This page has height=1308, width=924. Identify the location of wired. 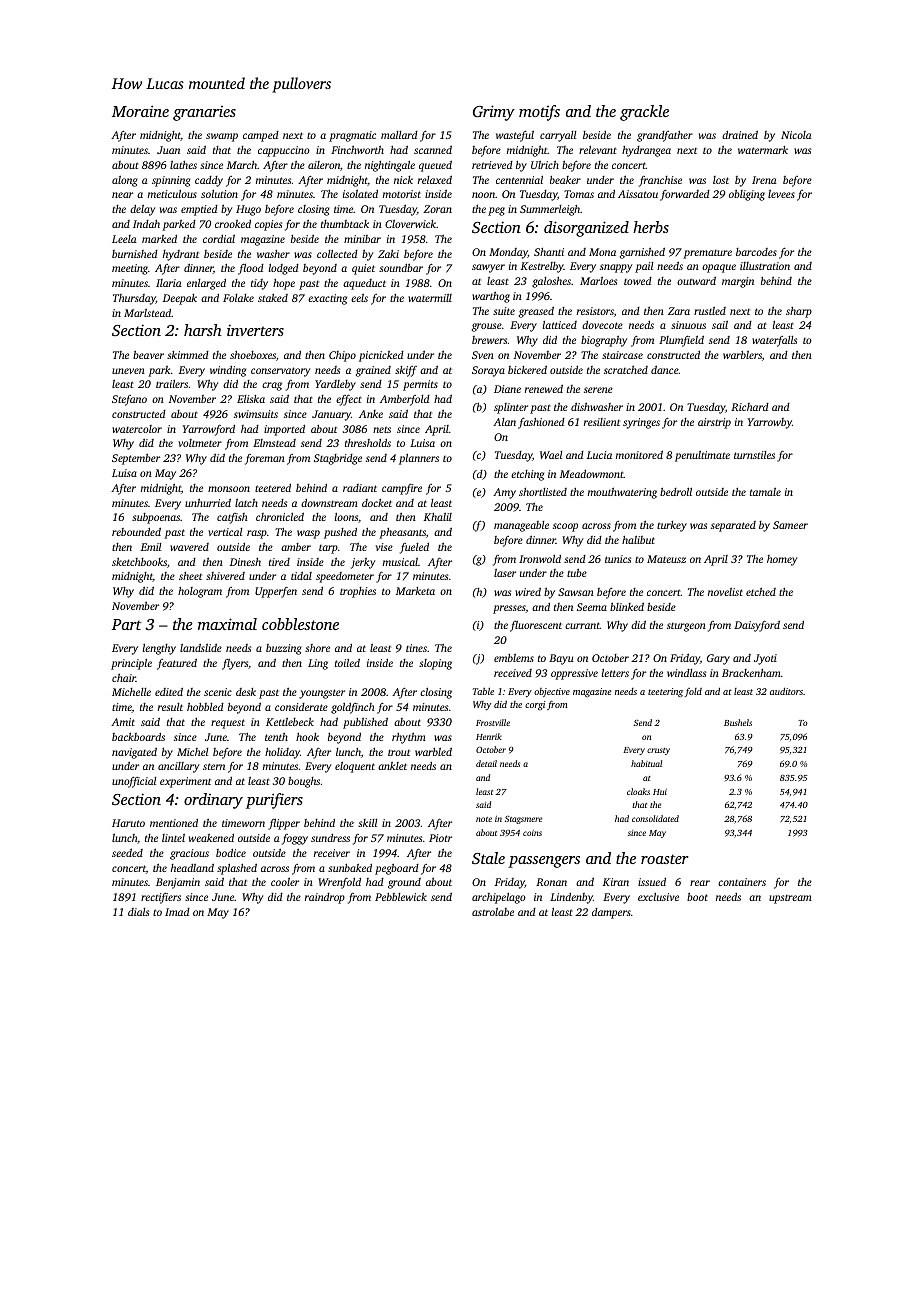
(528, 591).
